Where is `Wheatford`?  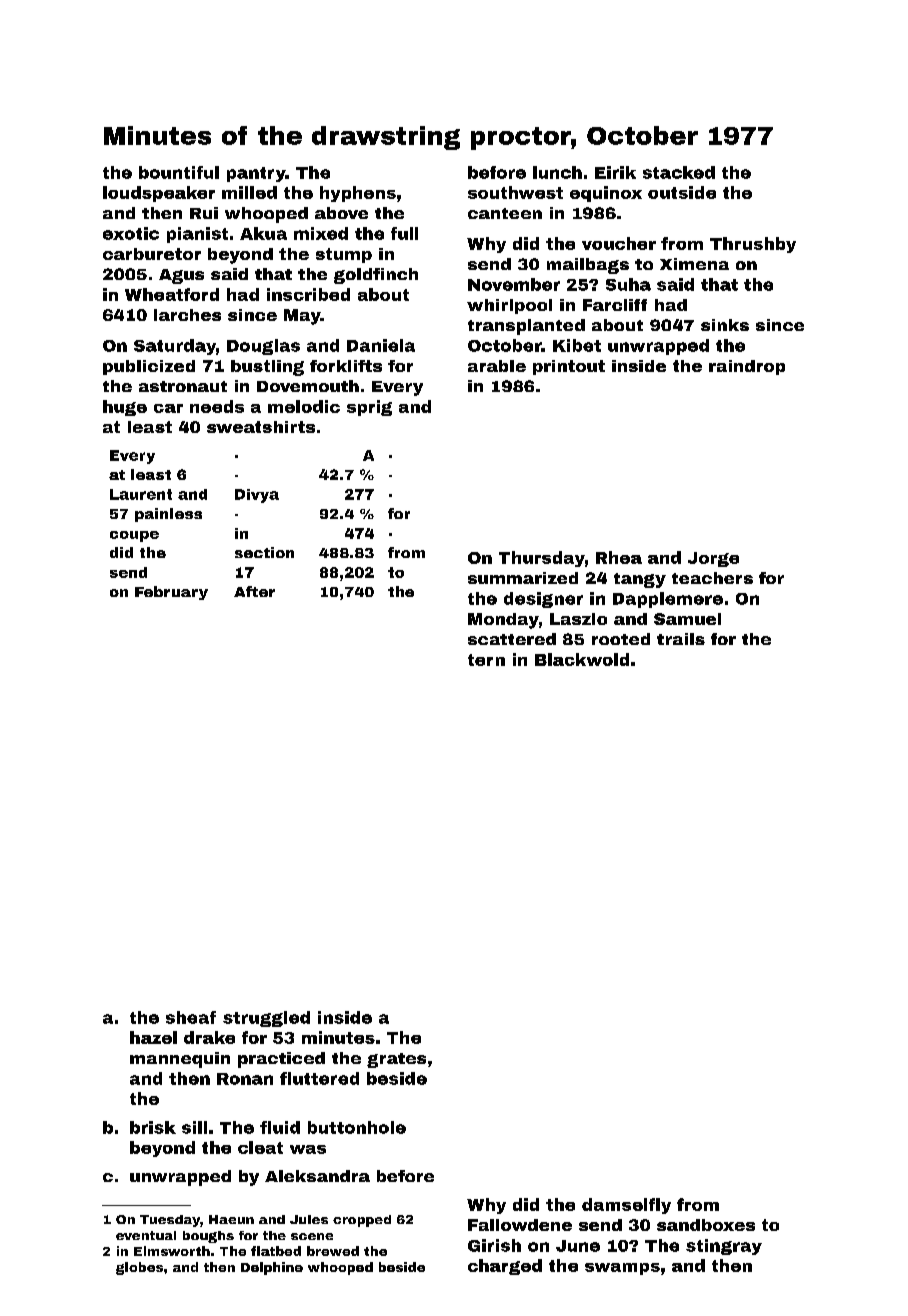
Wheatford is located at coordinates (172, 294).
